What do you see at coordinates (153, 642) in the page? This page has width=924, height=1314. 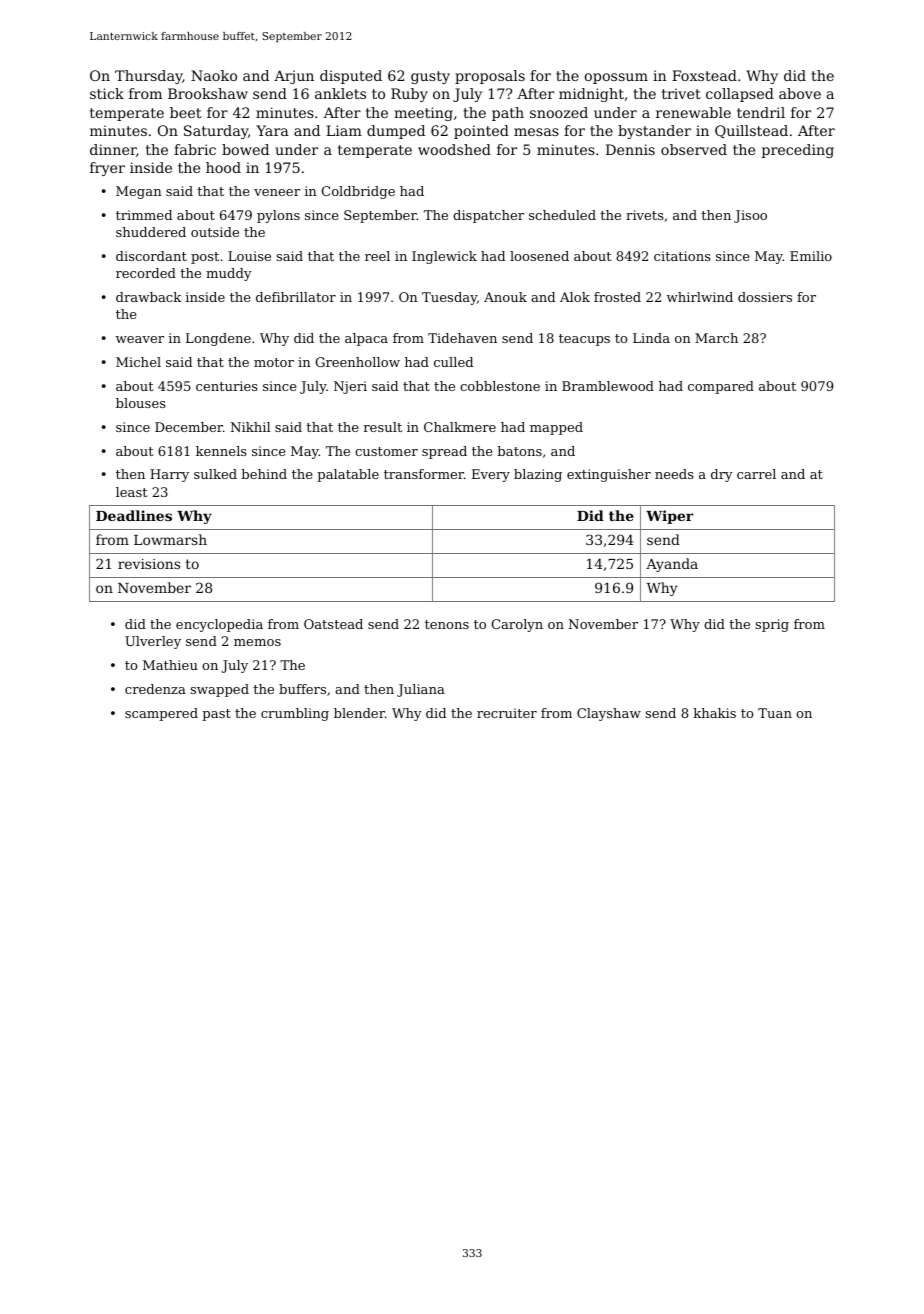 I see `Ulverley` at bounding box center [153, 642].
